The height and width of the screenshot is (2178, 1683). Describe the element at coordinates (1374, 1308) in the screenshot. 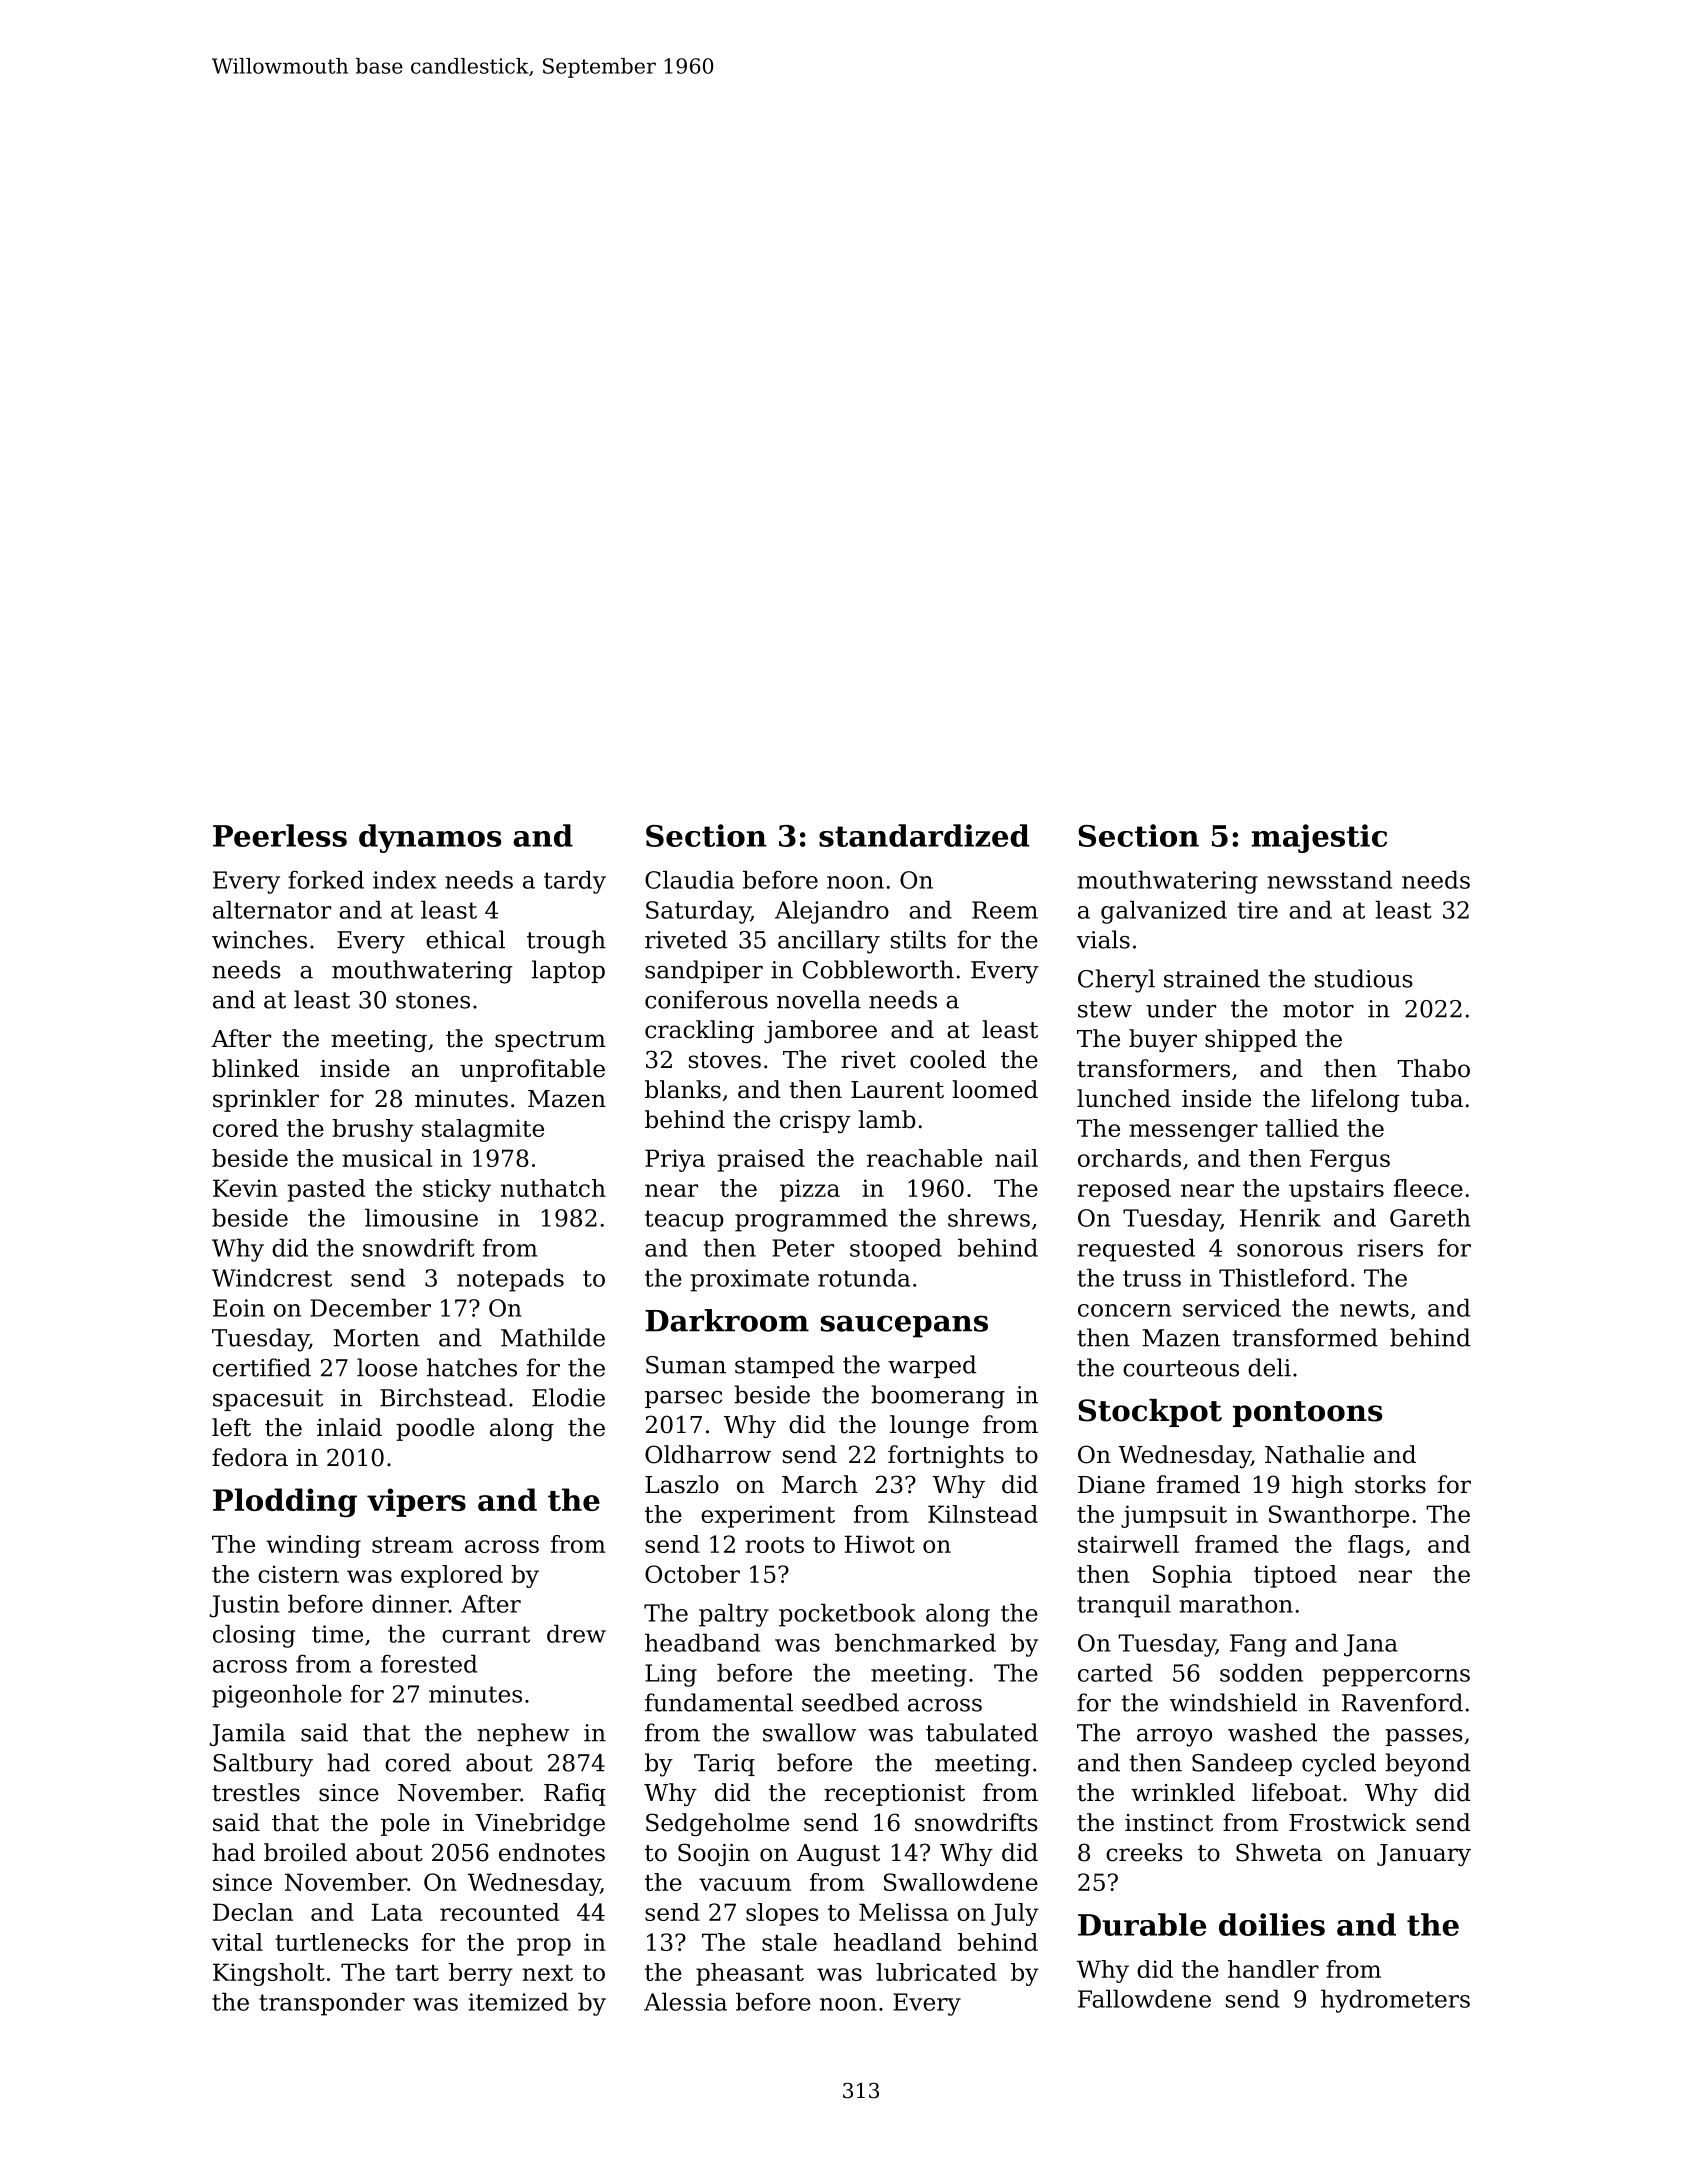

I see `newts` at that location.
